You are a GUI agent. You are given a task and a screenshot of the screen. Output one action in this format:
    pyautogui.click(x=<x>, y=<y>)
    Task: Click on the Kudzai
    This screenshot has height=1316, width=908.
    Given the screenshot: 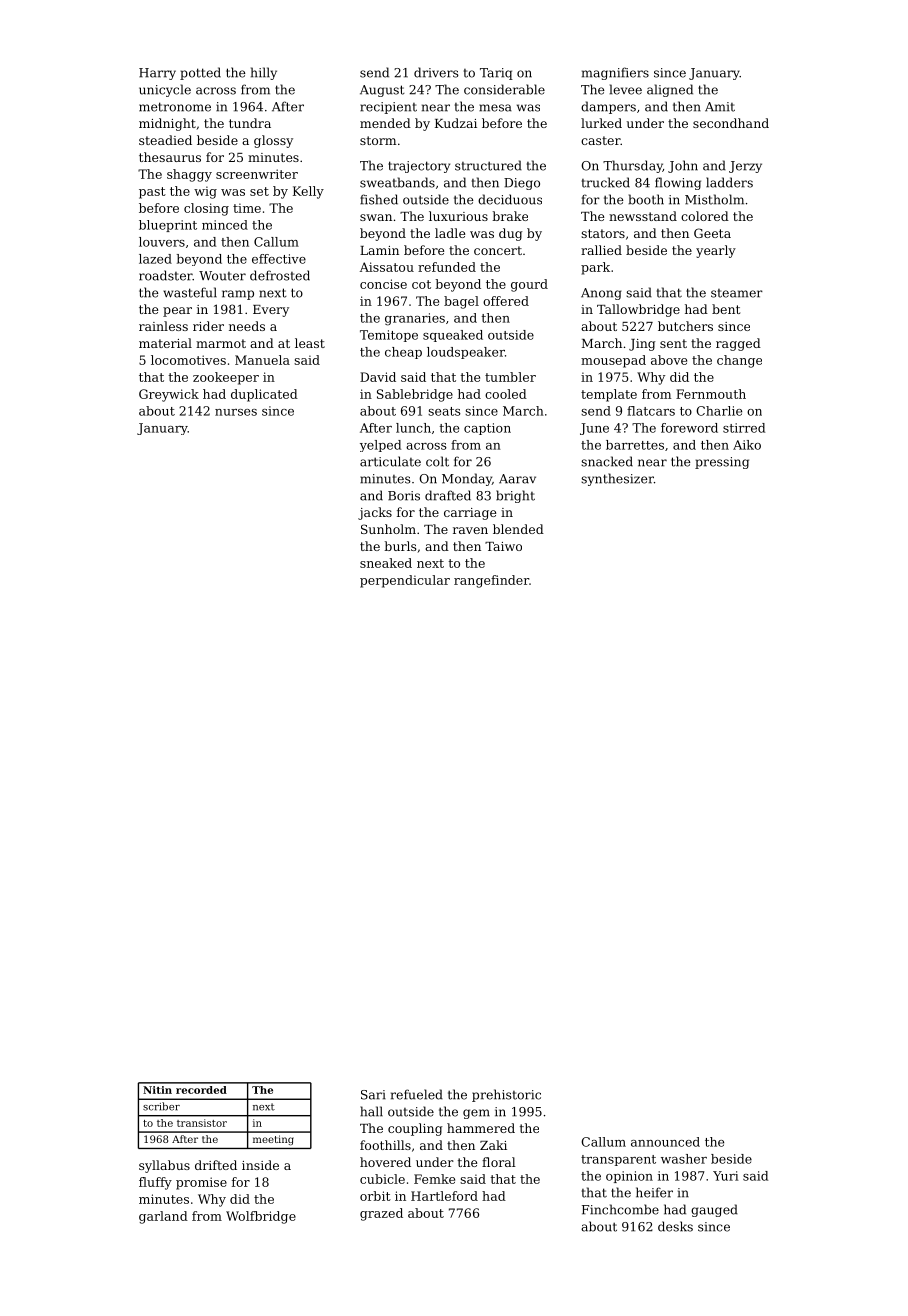 What is the action you would take?
    pyautogui.click(x=456, y=123)
